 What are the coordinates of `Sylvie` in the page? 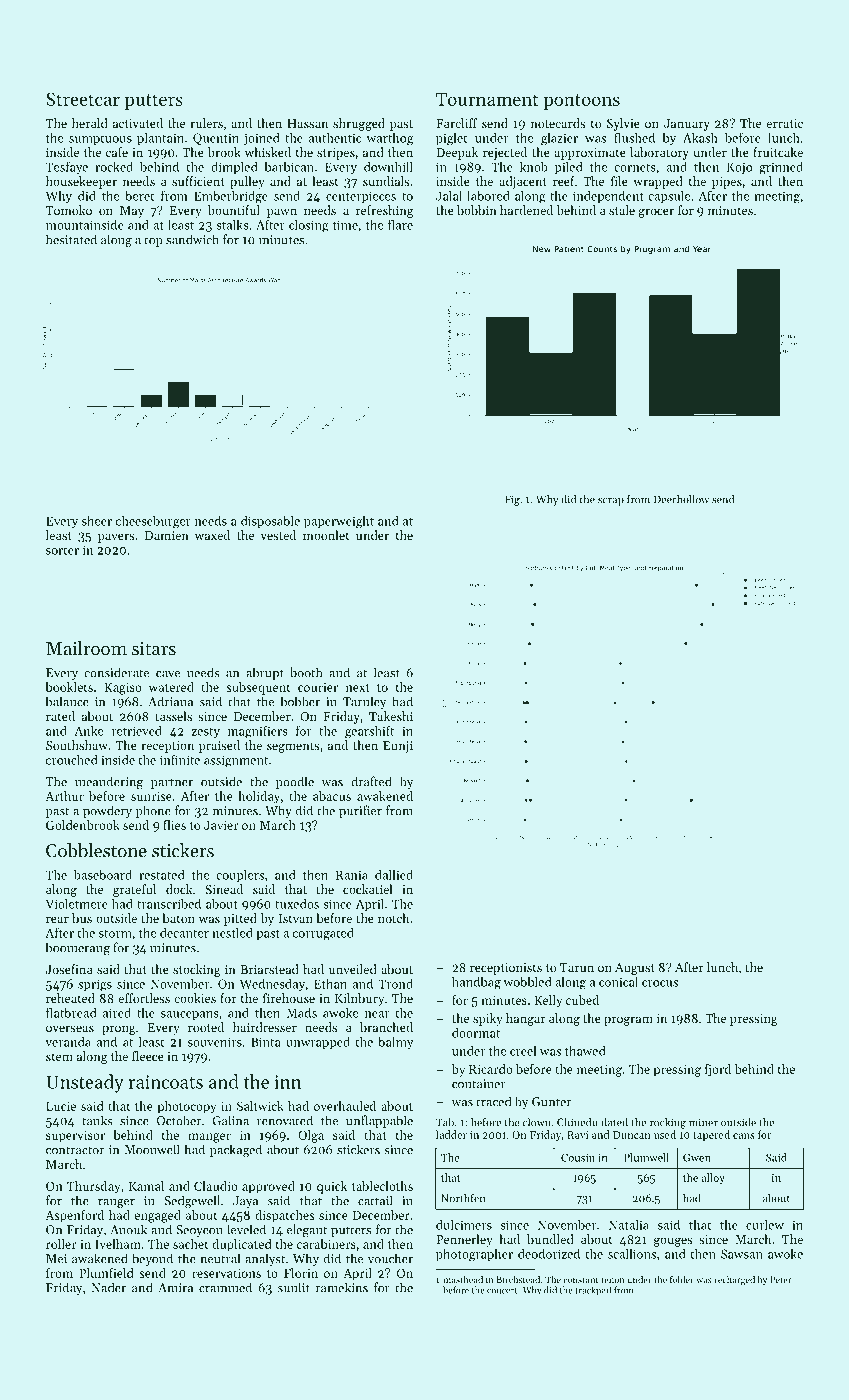 It's located at (623, 124).
